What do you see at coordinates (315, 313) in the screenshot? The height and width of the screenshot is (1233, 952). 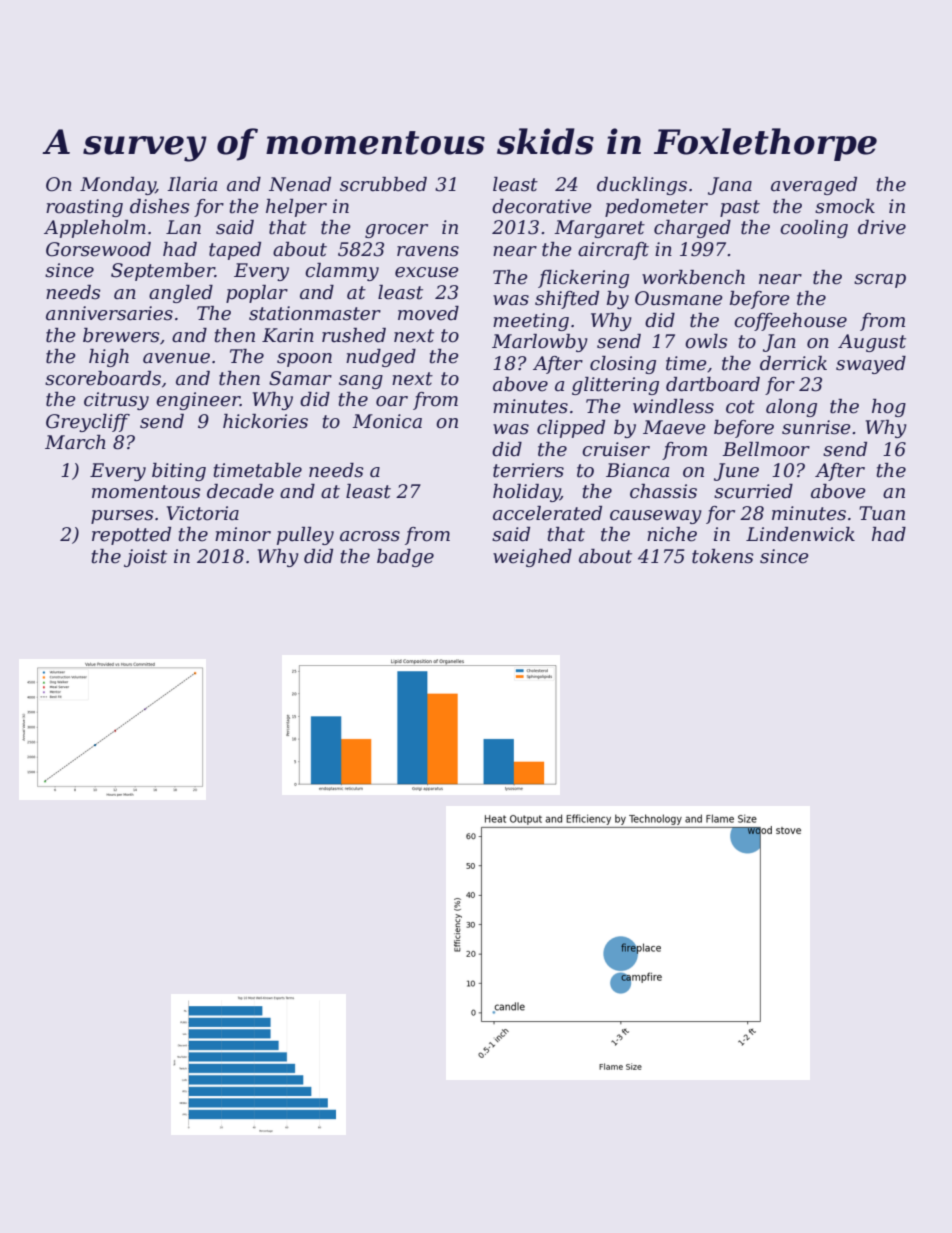 I see `stationmaster` at bounding box center [315, 313].
